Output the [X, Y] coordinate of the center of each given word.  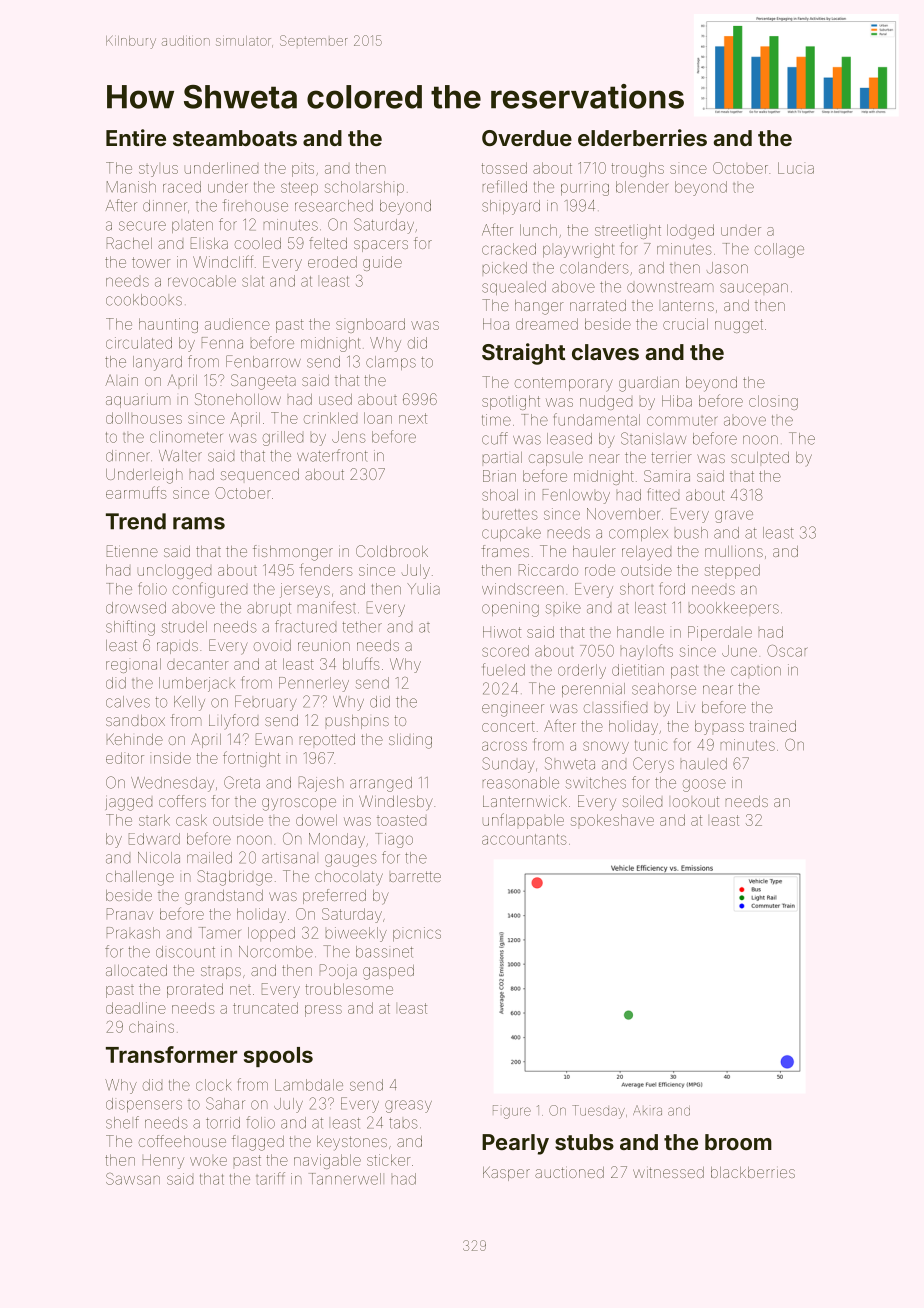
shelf [122, 1122]
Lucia [796, 168]
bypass [719, 727]
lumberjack [197, 684]
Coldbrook [392, 551]
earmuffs [136, 492]
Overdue [527, 138]
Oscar [787, 651]
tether [362, 627]
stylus [158, 171]
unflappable [523, 821]
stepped [732, 571]
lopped [271, 934]
